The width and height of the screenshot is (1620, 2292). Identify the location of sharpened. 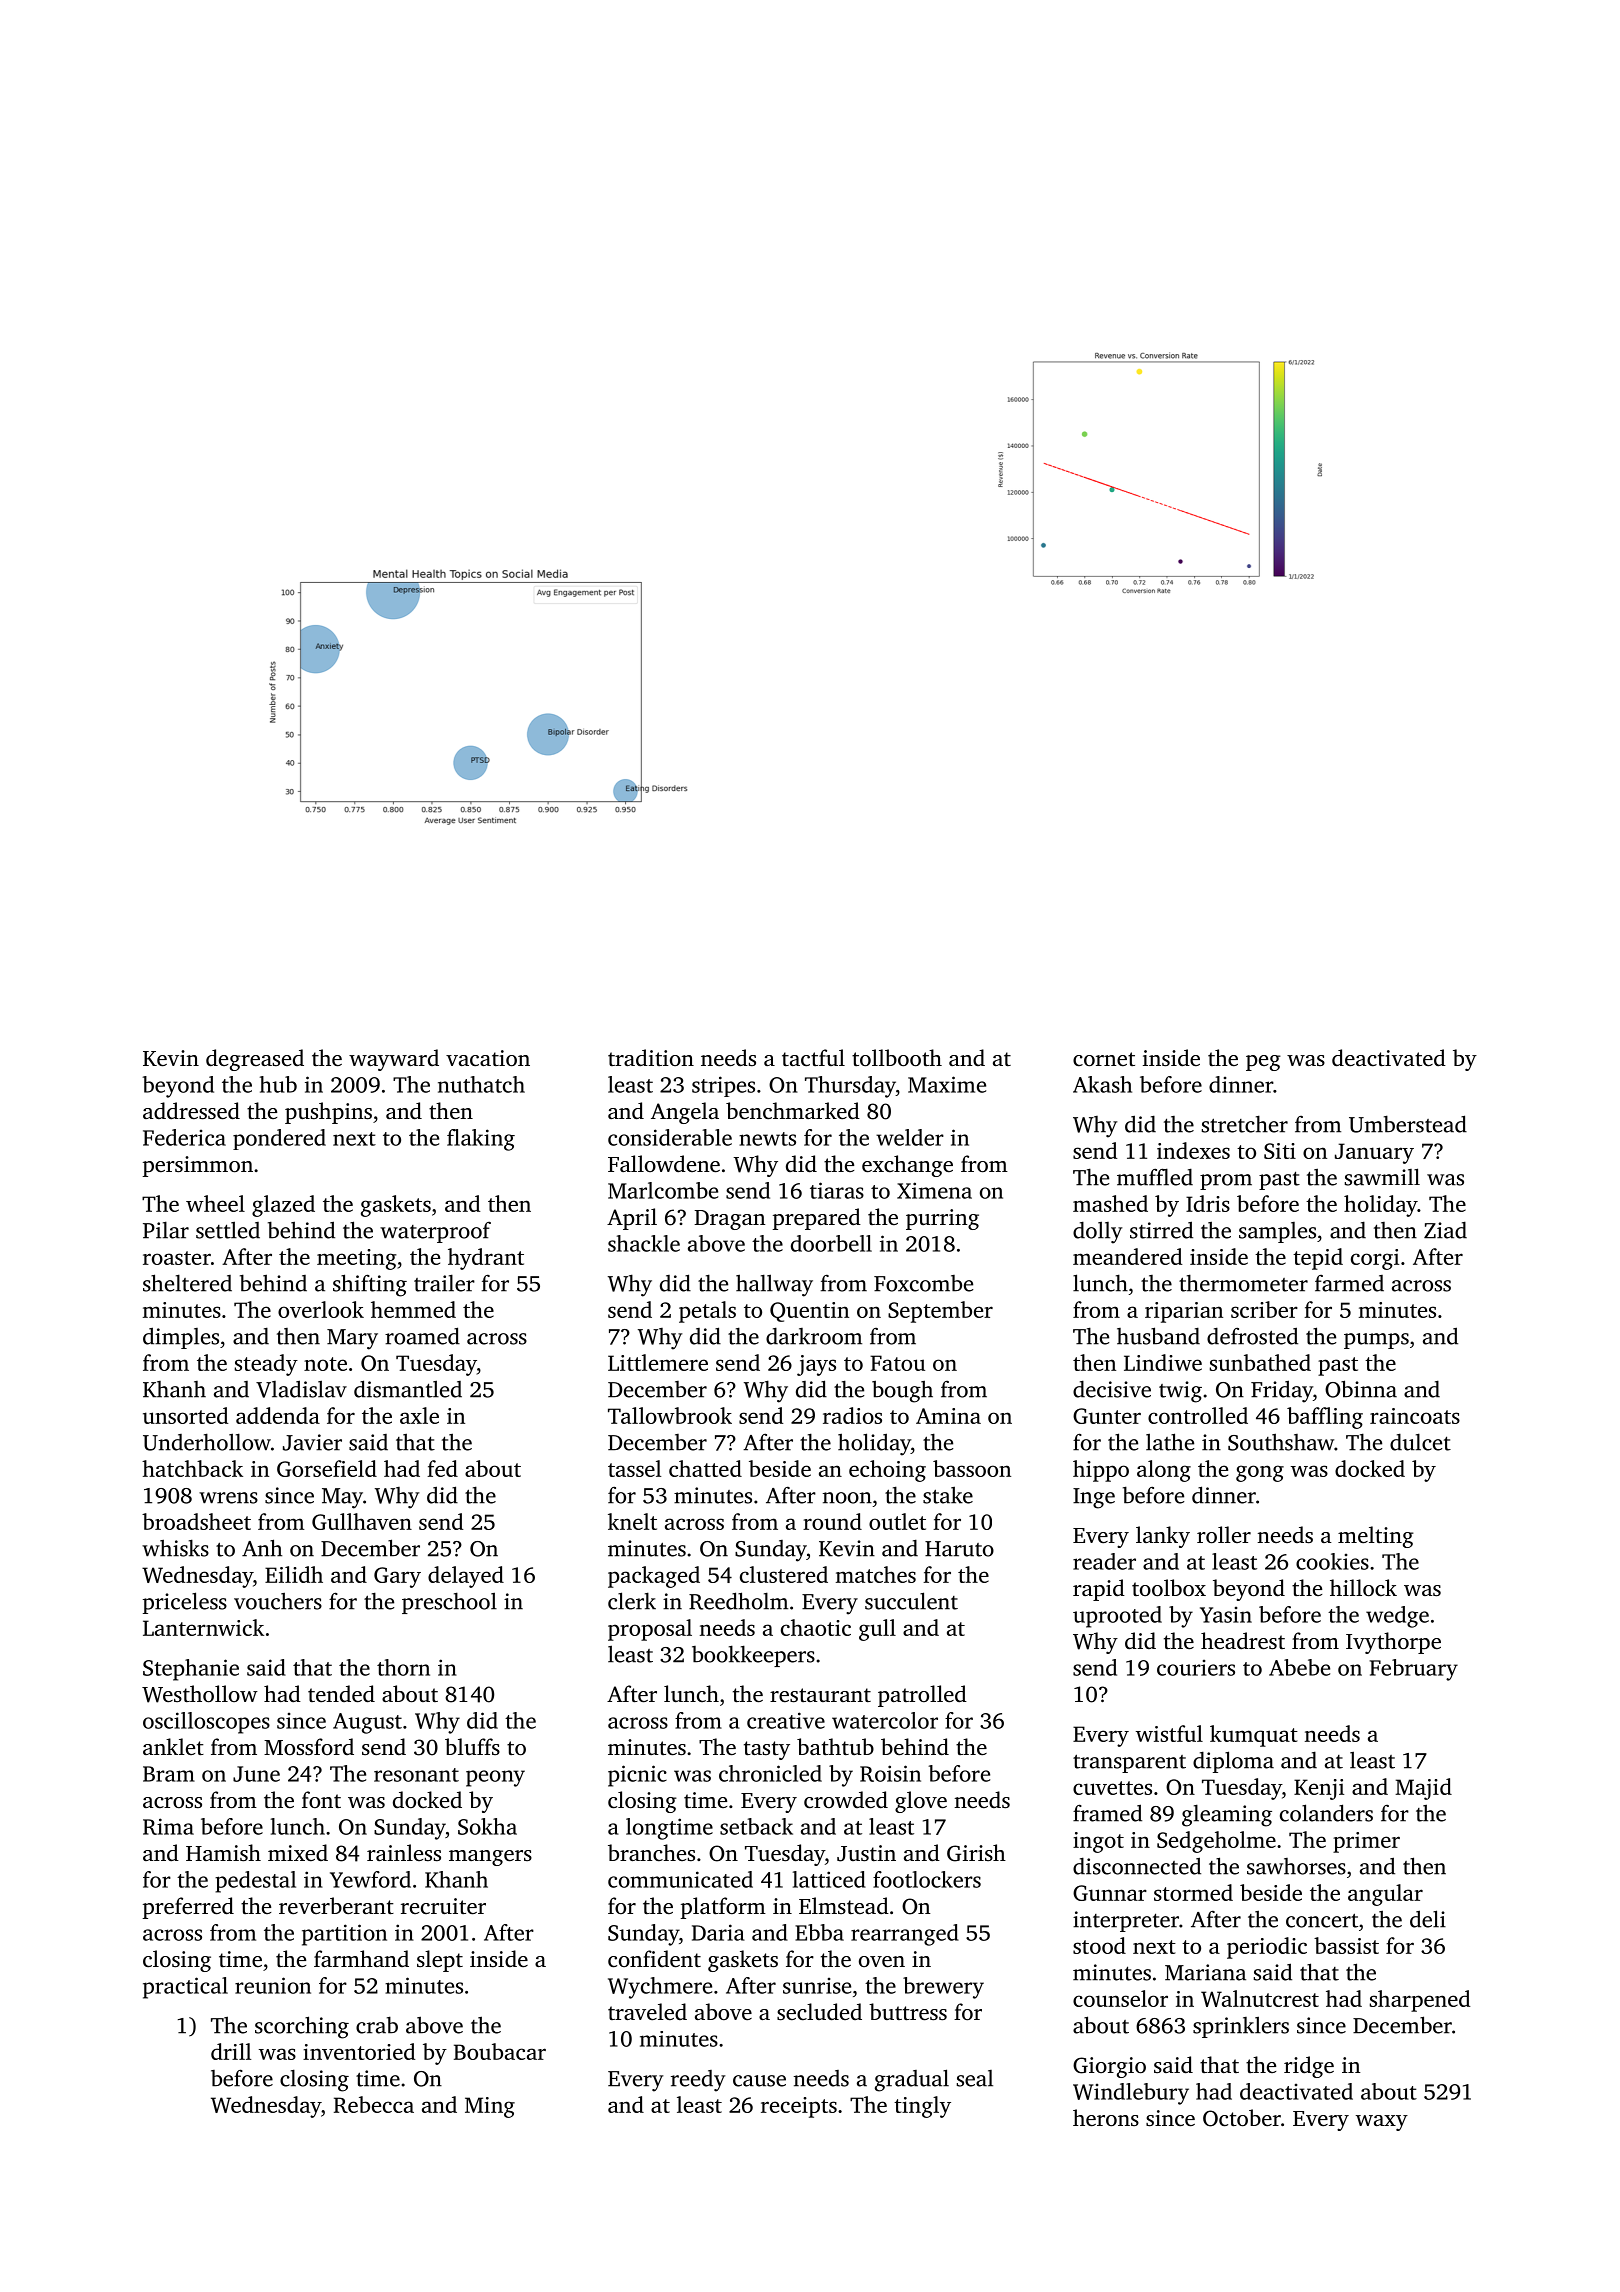
(1420, 2001).
